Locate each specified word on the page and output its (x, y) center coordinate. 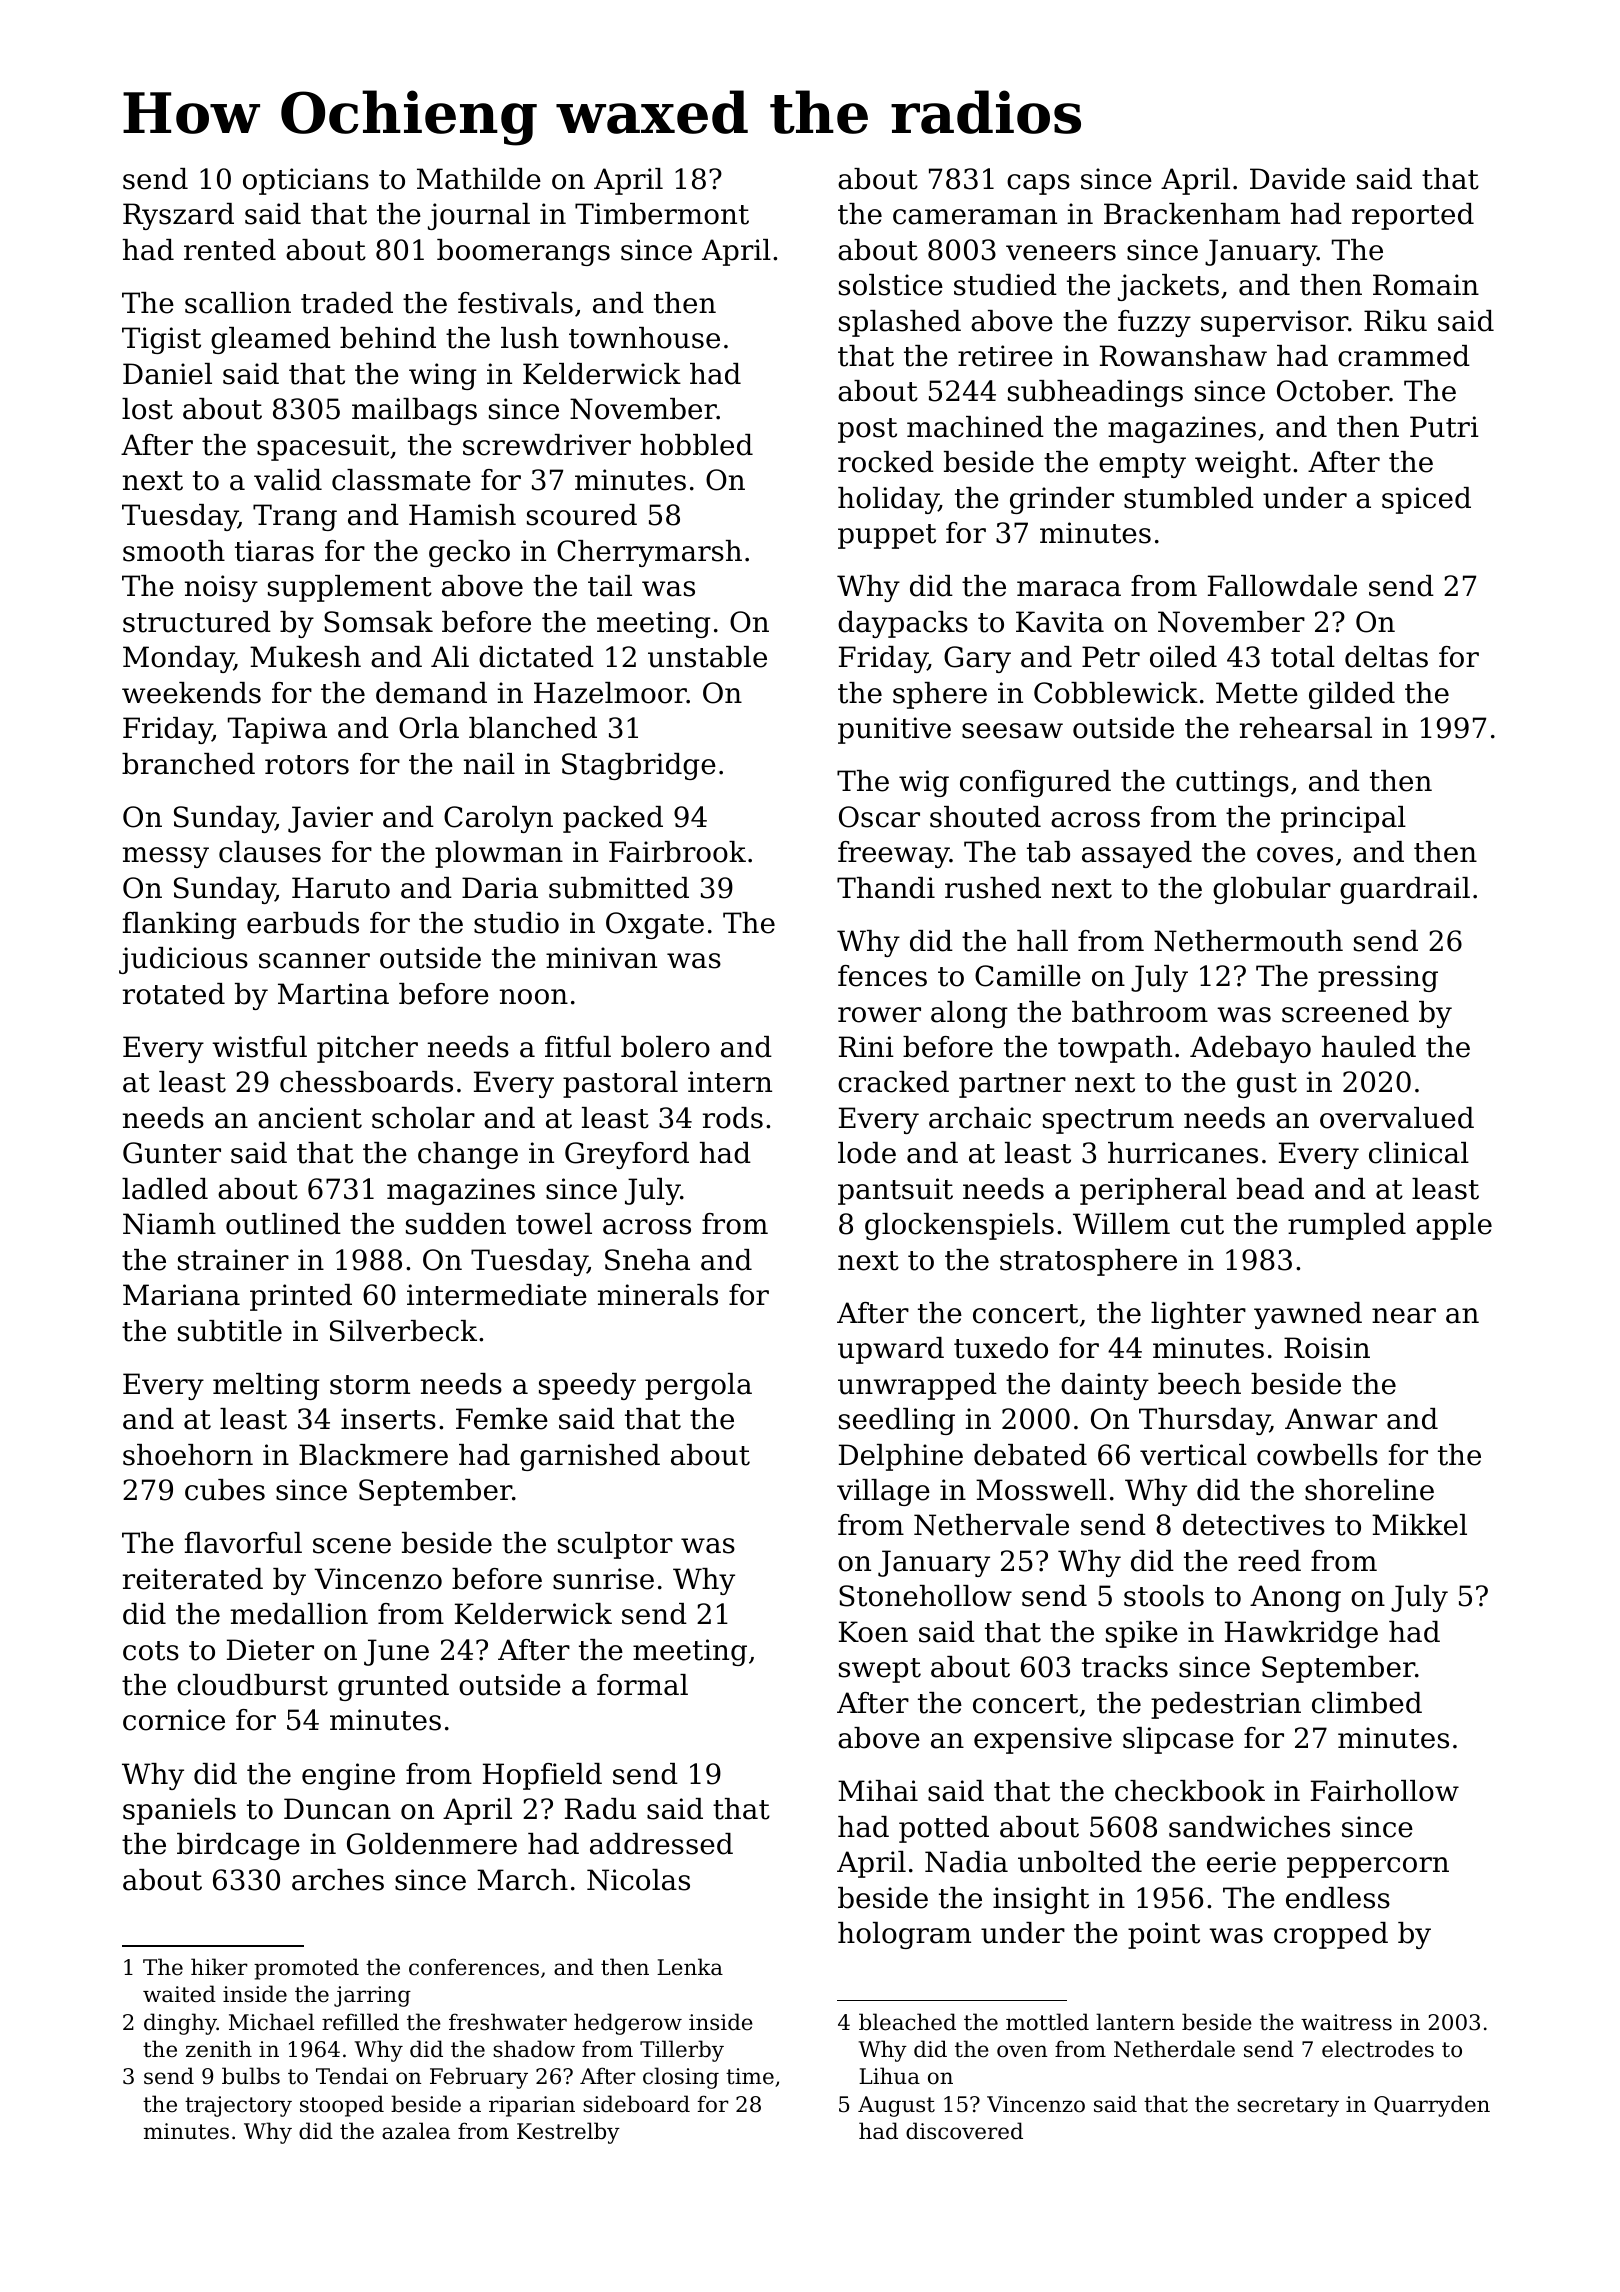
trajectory (238, 2106)
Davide (1297, 179)
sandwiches (1249, 1827)
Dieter (270, 1650)
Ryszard (178, 216)
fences (882, 976)
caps (1038, 184)
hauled (1369, 1047)
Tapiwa (277, 730)
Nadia (966, 1862)
